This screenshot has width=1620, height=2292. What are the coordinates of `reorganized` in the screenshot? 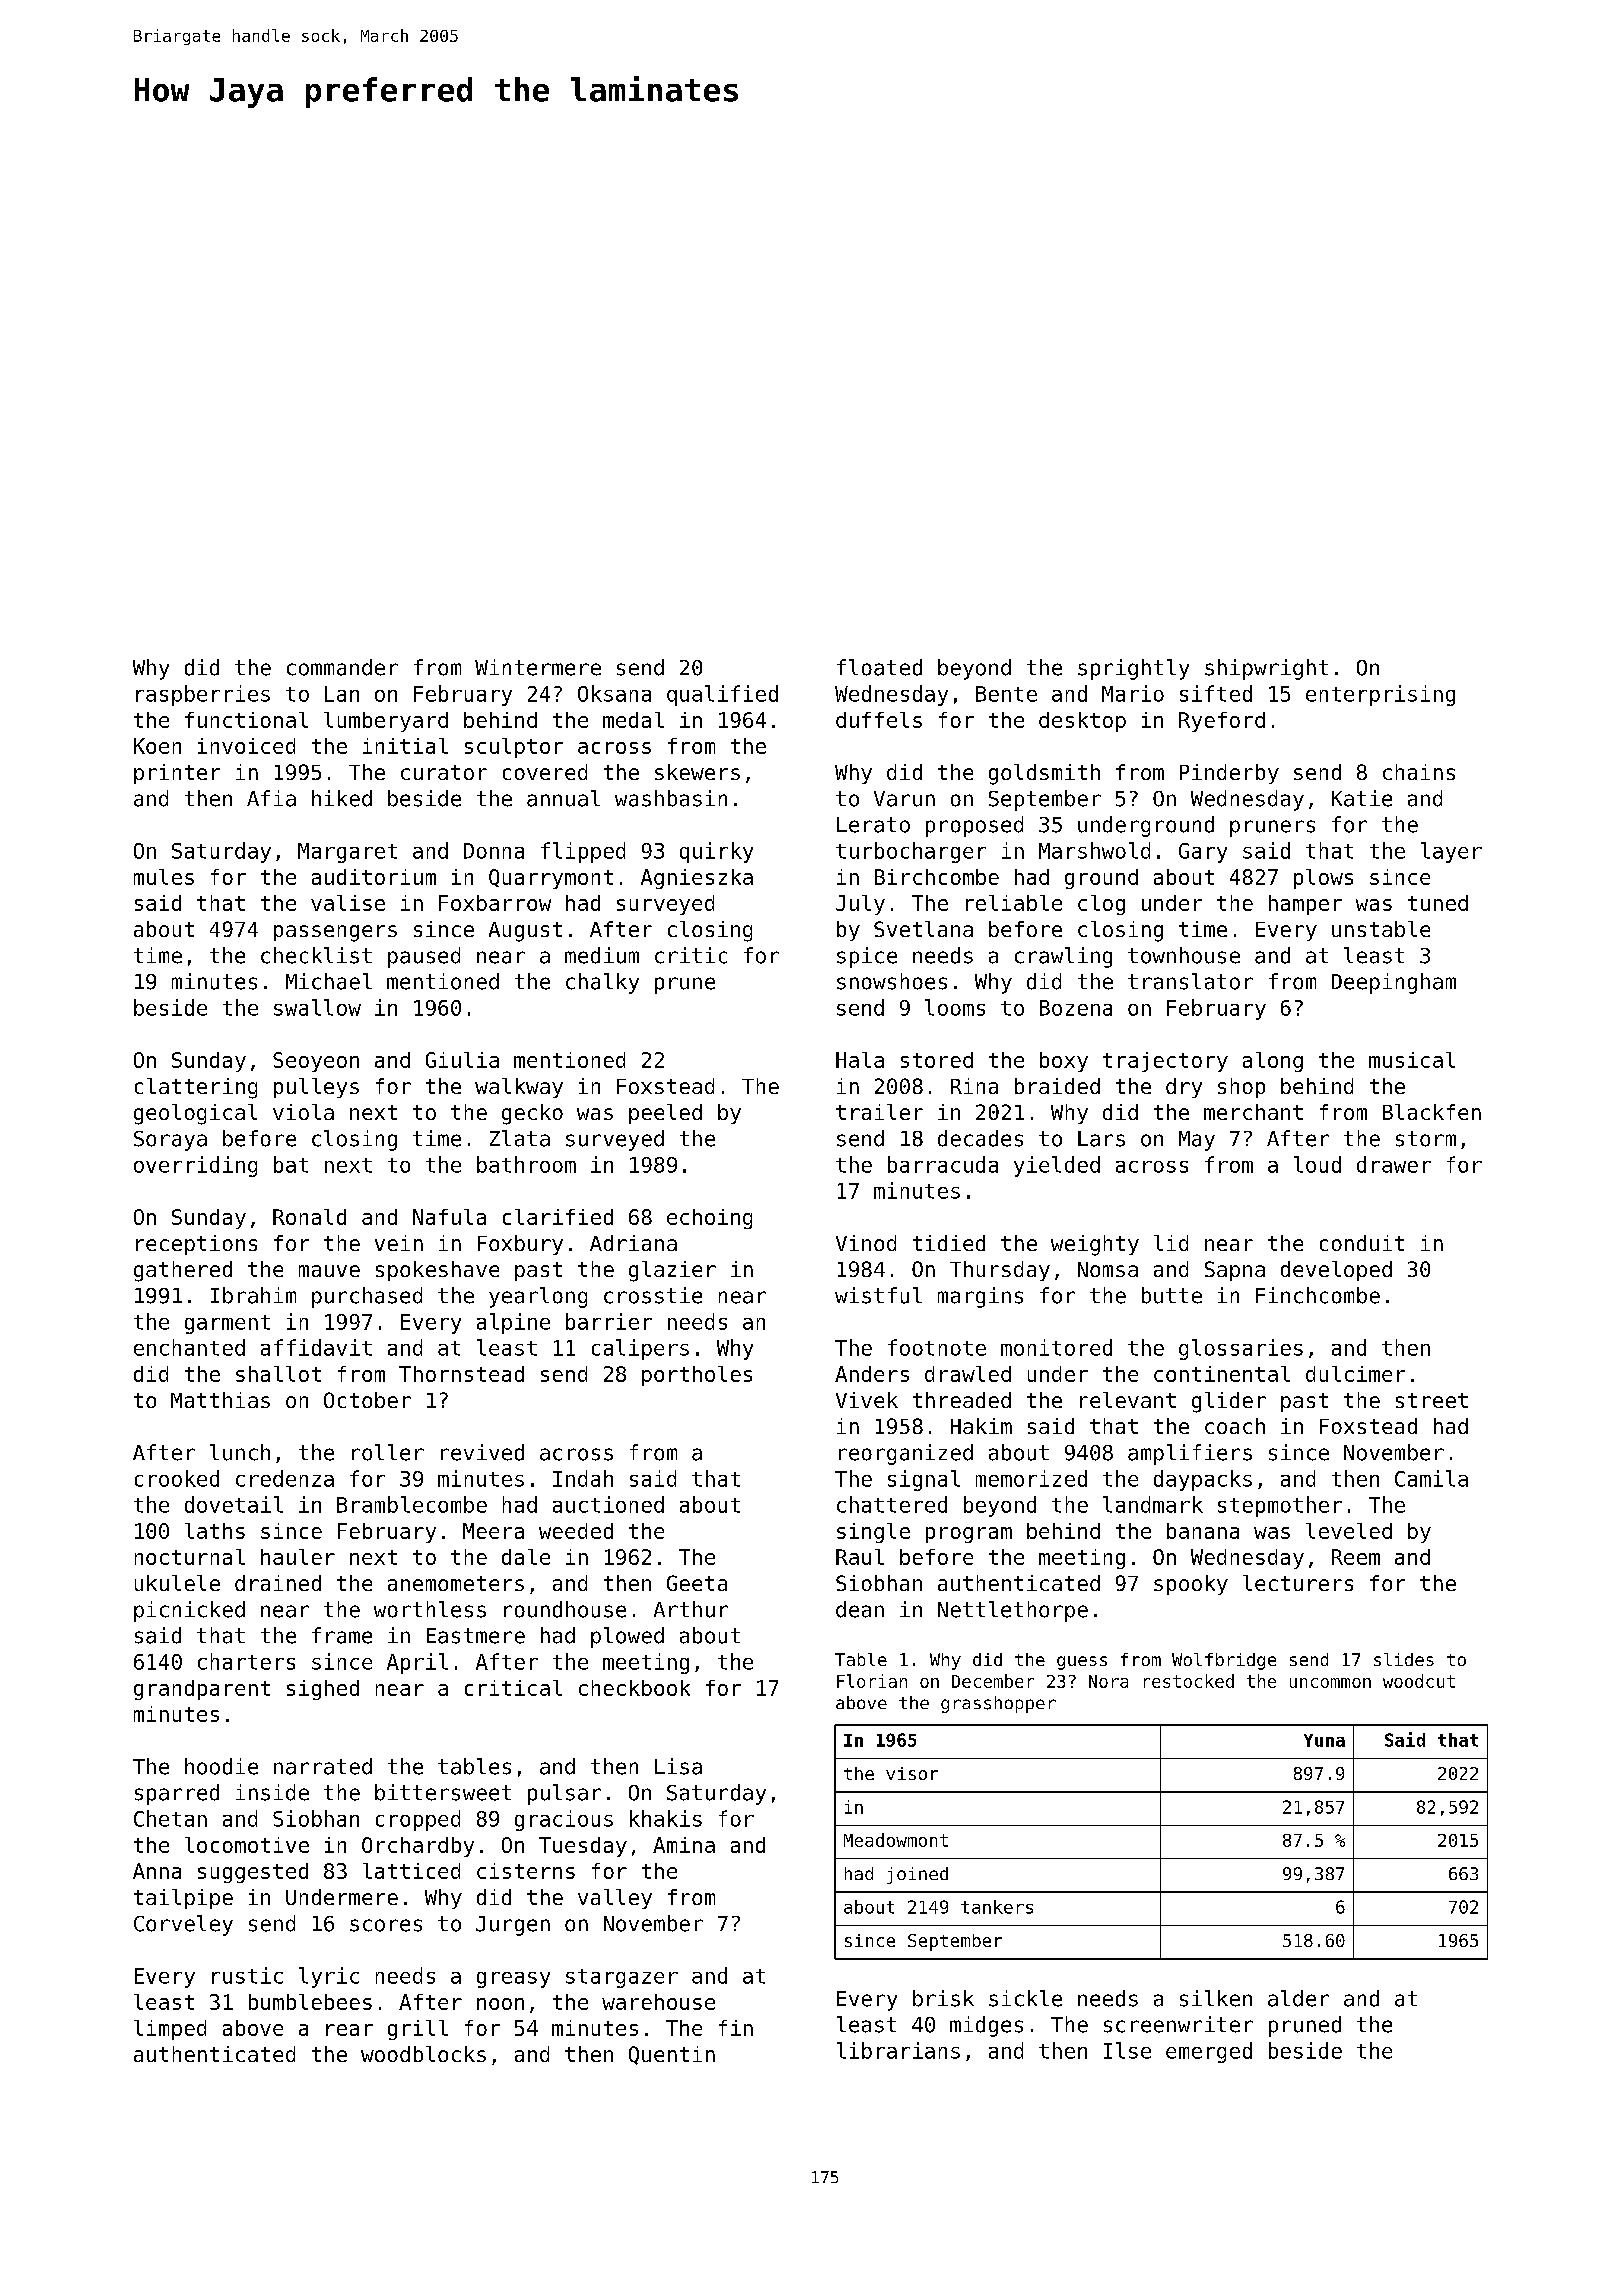 It's located at (906, 1454).
